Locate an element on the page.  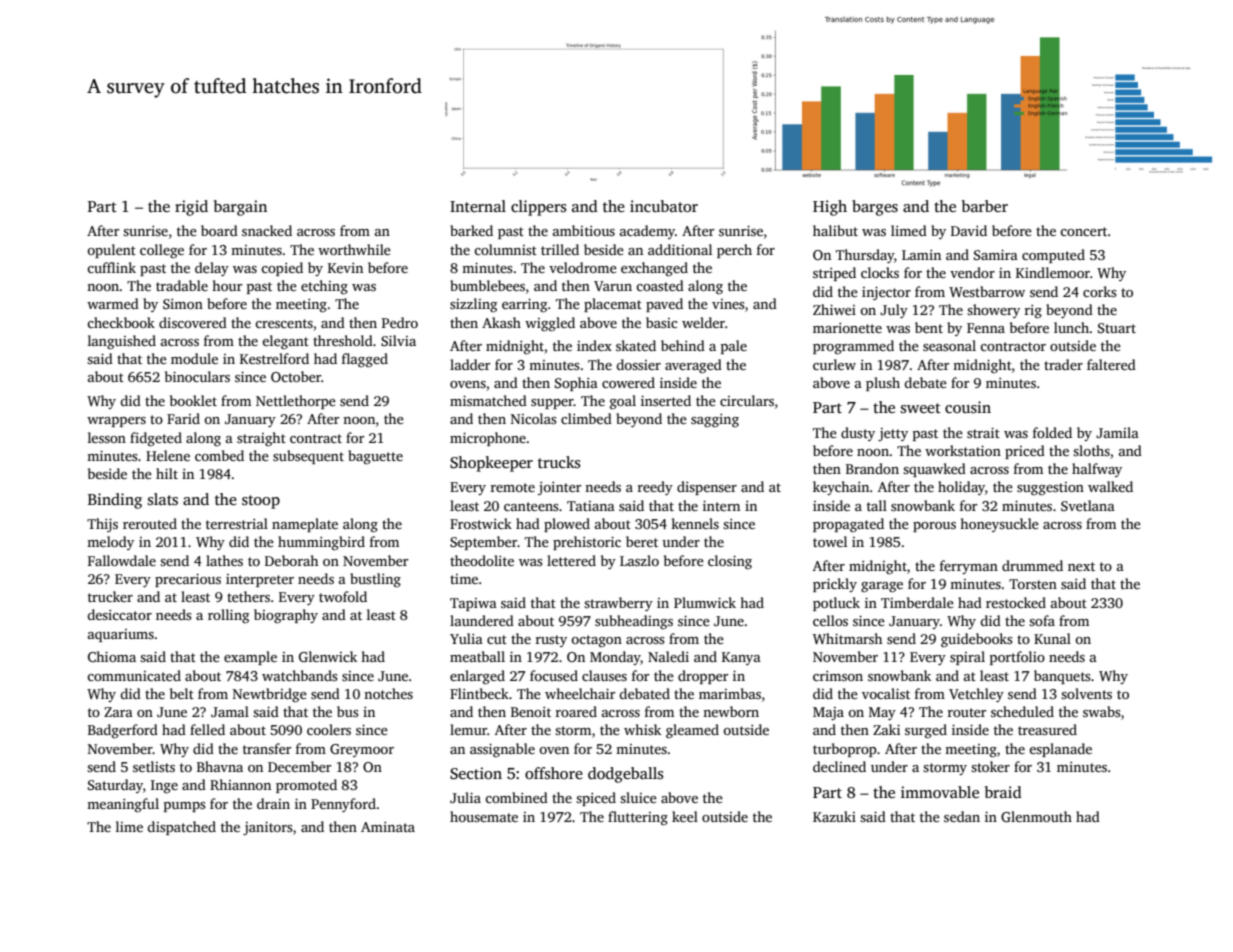
sofa is located at coordinates (1042, 620).
